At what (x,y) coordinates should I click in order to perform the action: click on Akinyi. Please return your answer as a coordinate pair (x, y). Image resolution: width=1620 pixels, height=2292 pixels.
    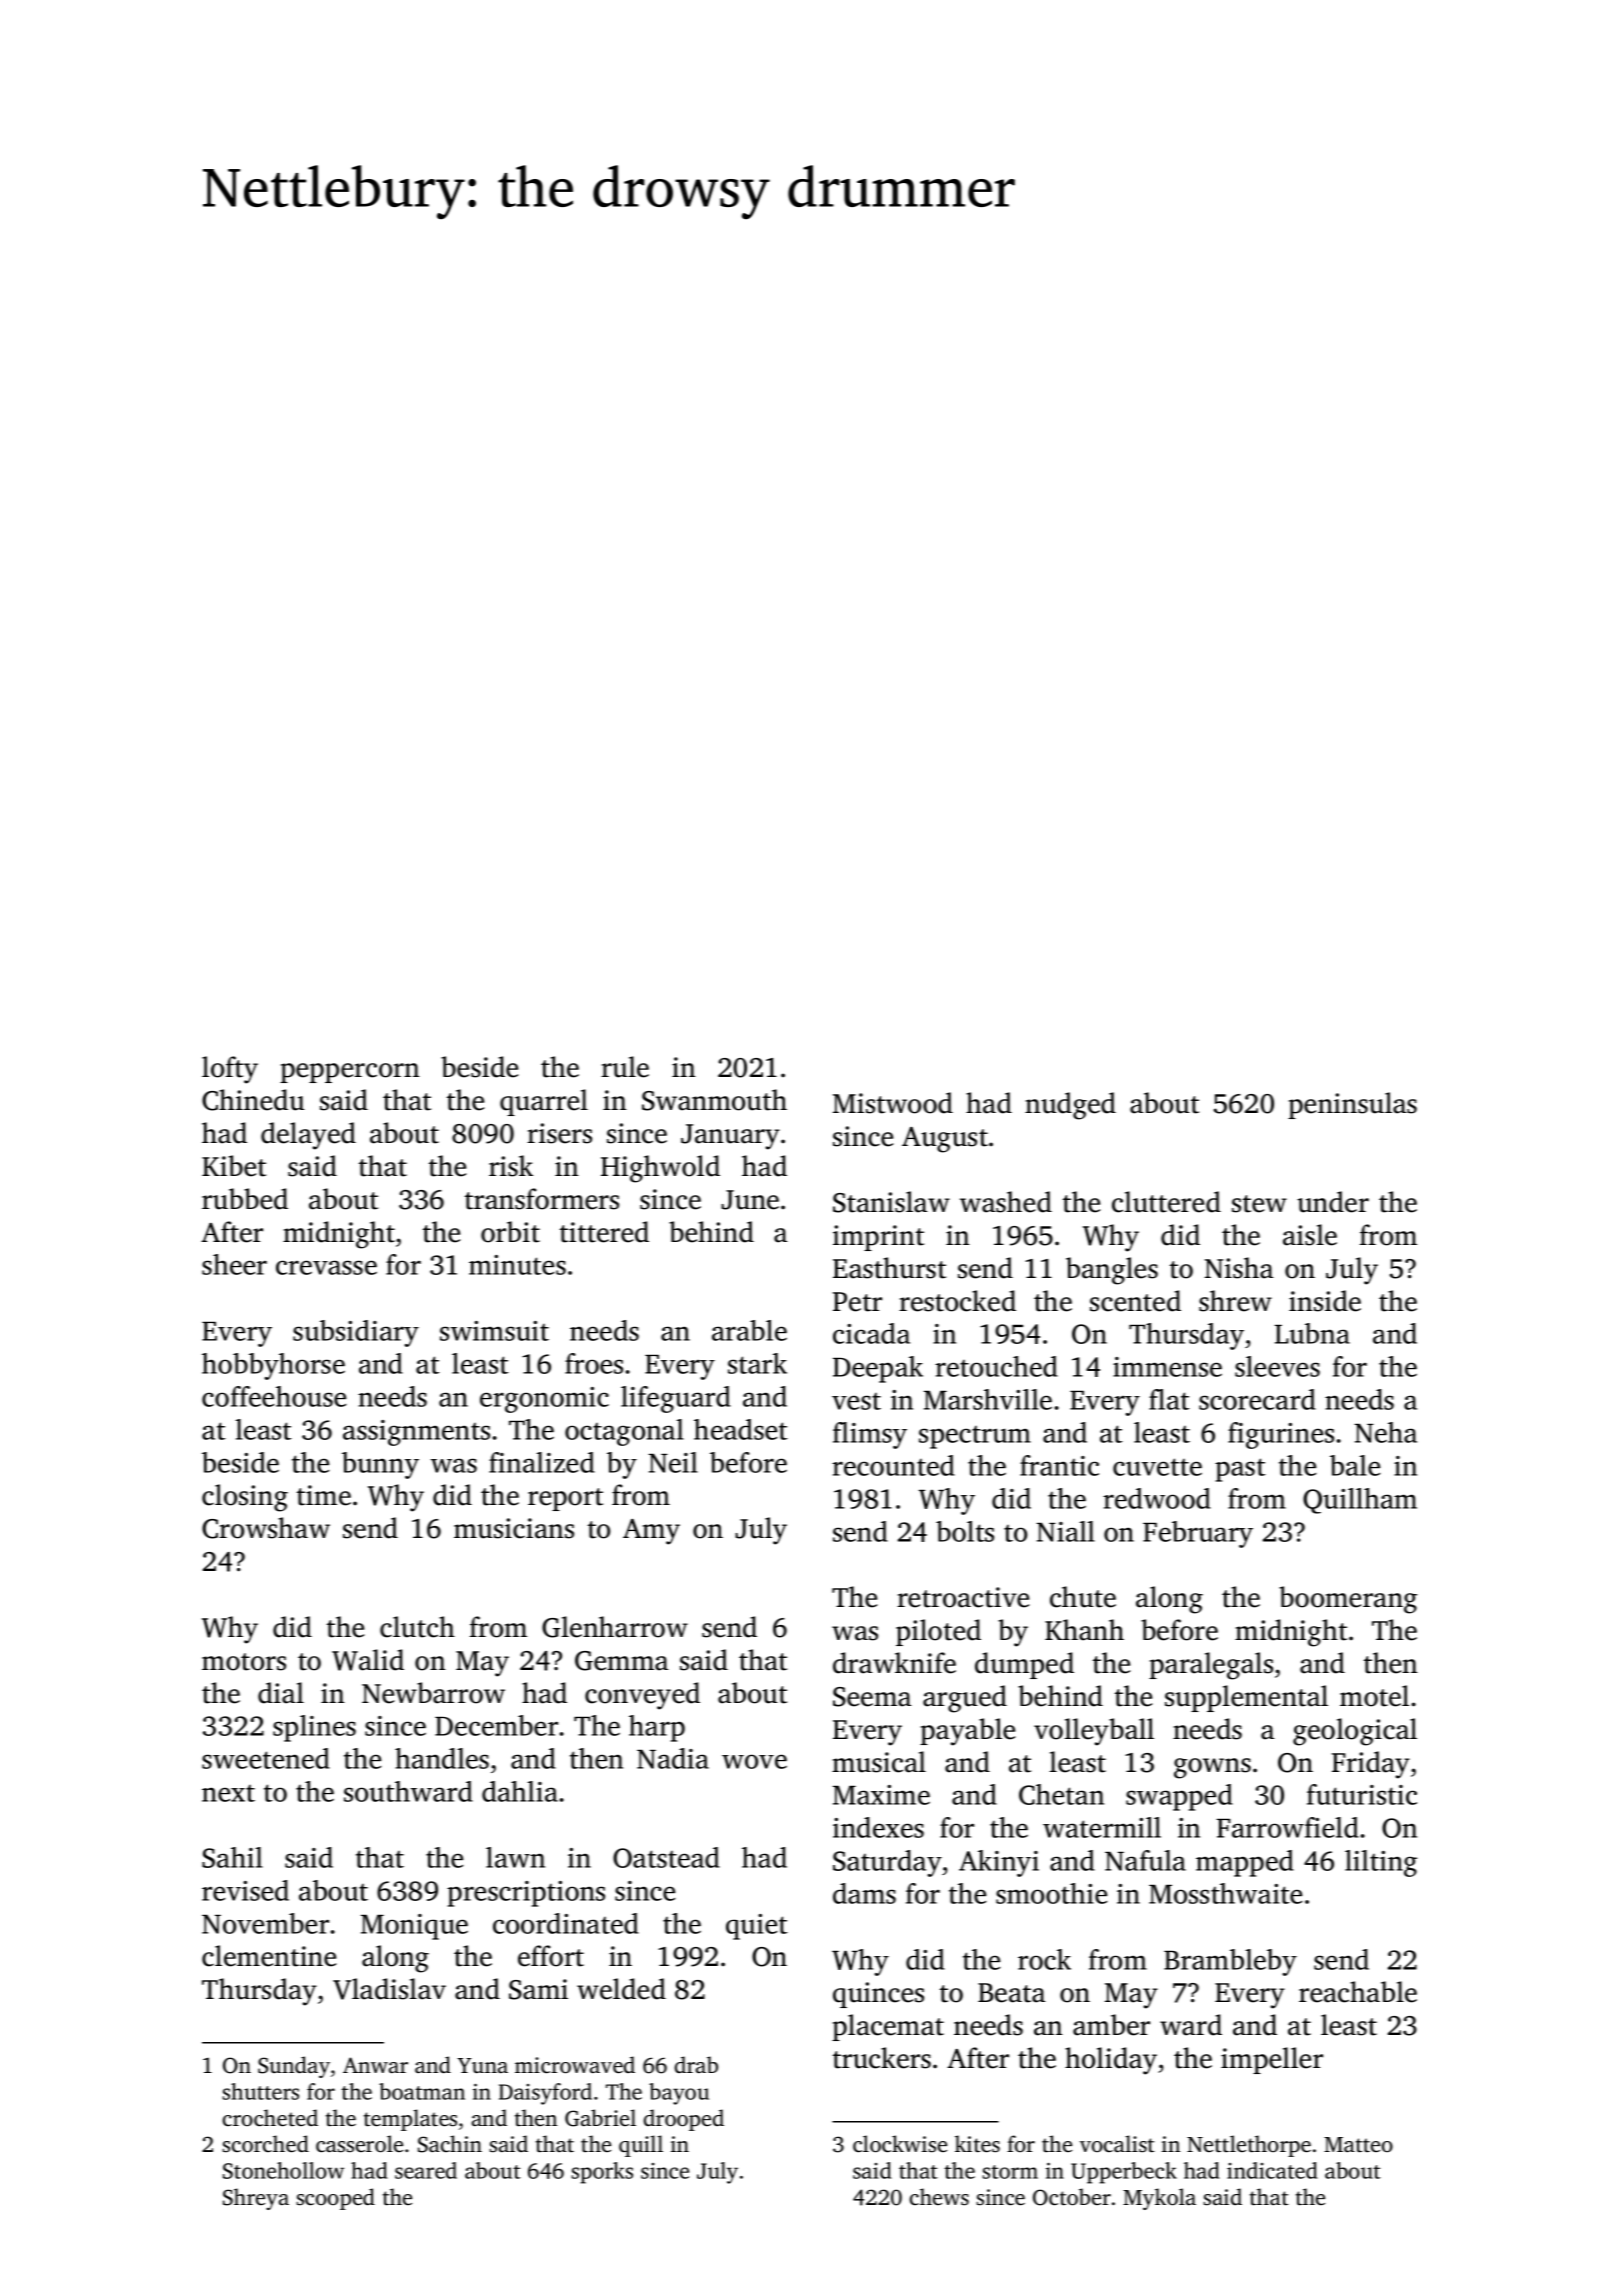
    Looking at the image, I should click on (999, 1863).
